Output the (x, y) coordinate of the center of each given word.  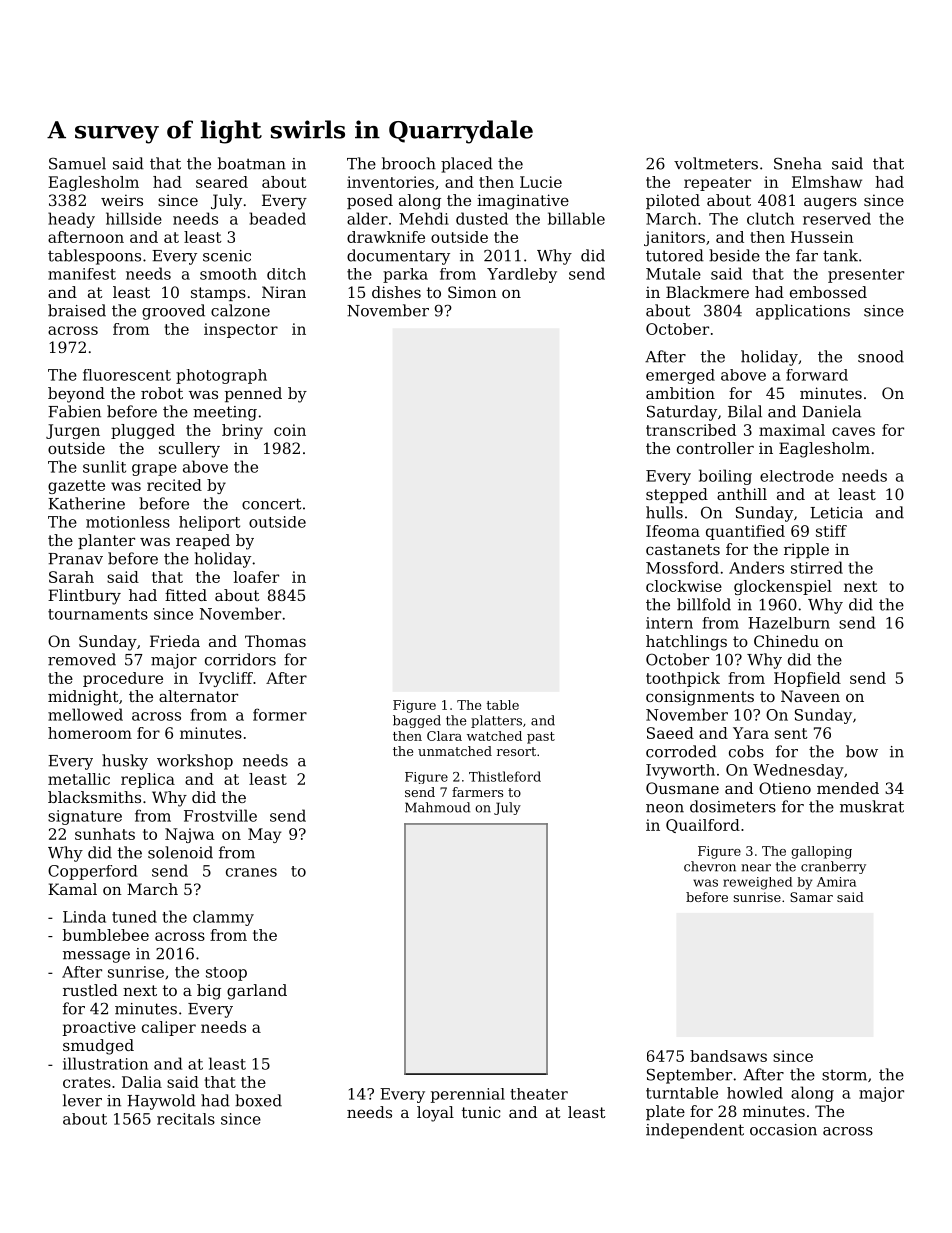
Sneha (798, 163)
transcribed (691, 430)
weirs (122, 200)
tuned (134, 916)
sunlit (104, 466)
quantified (745, 532)
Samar (811, 897)
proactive (99, 1028)
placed (467, 165)
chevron (710, 866)
